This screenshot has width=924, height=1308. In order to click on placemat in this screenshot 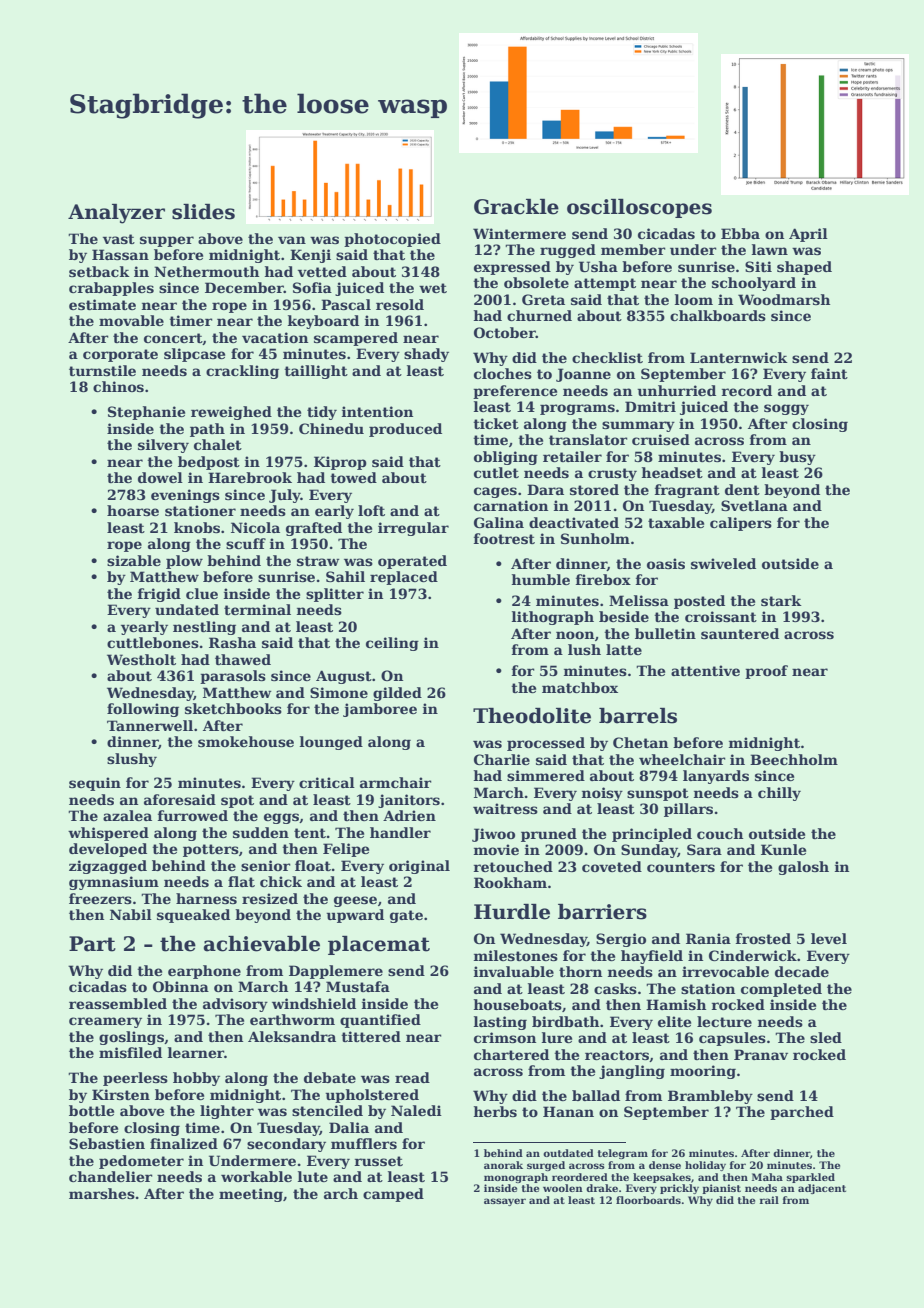, I will do `click(379, 945)`.
